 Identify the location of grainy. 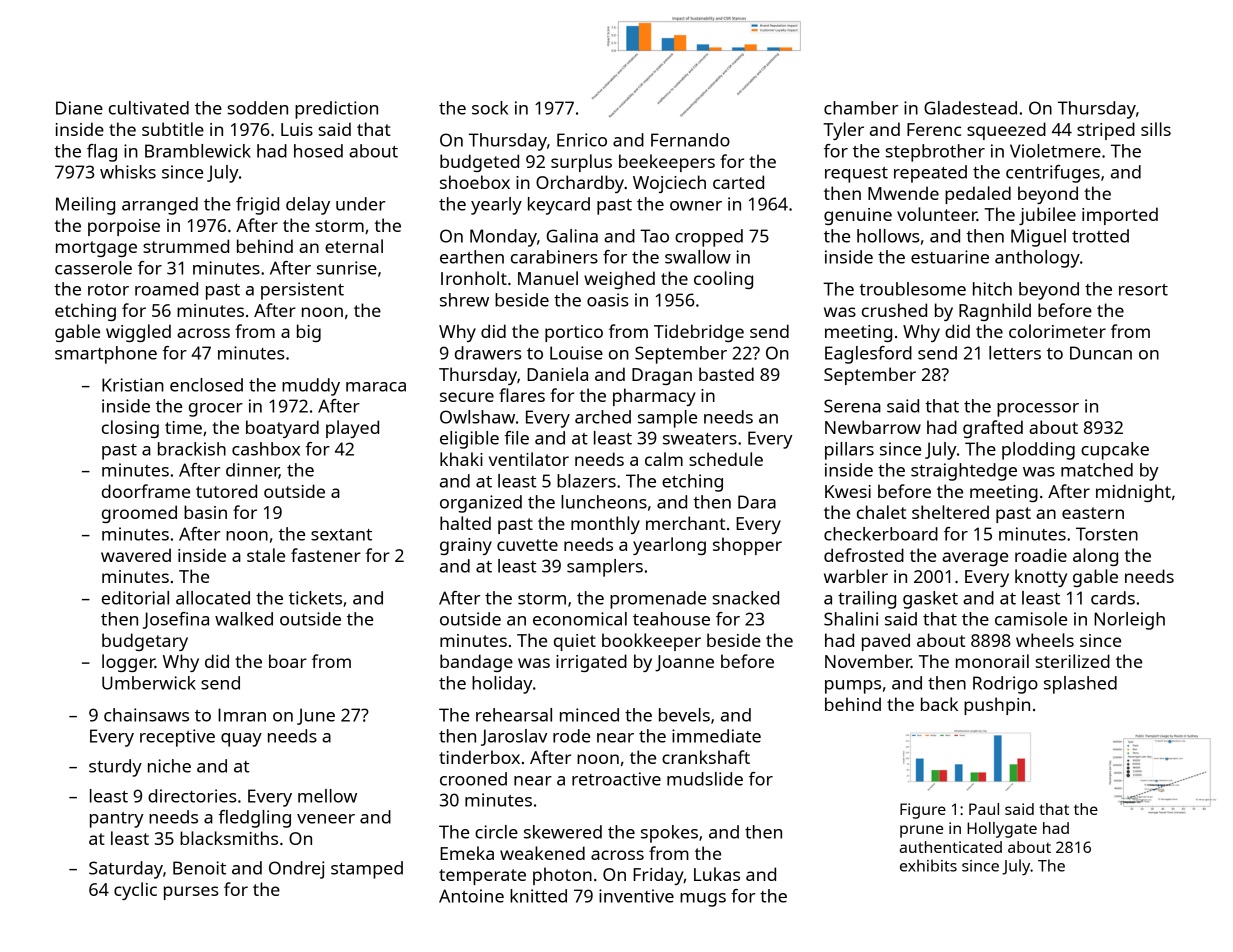
(466, 546).
